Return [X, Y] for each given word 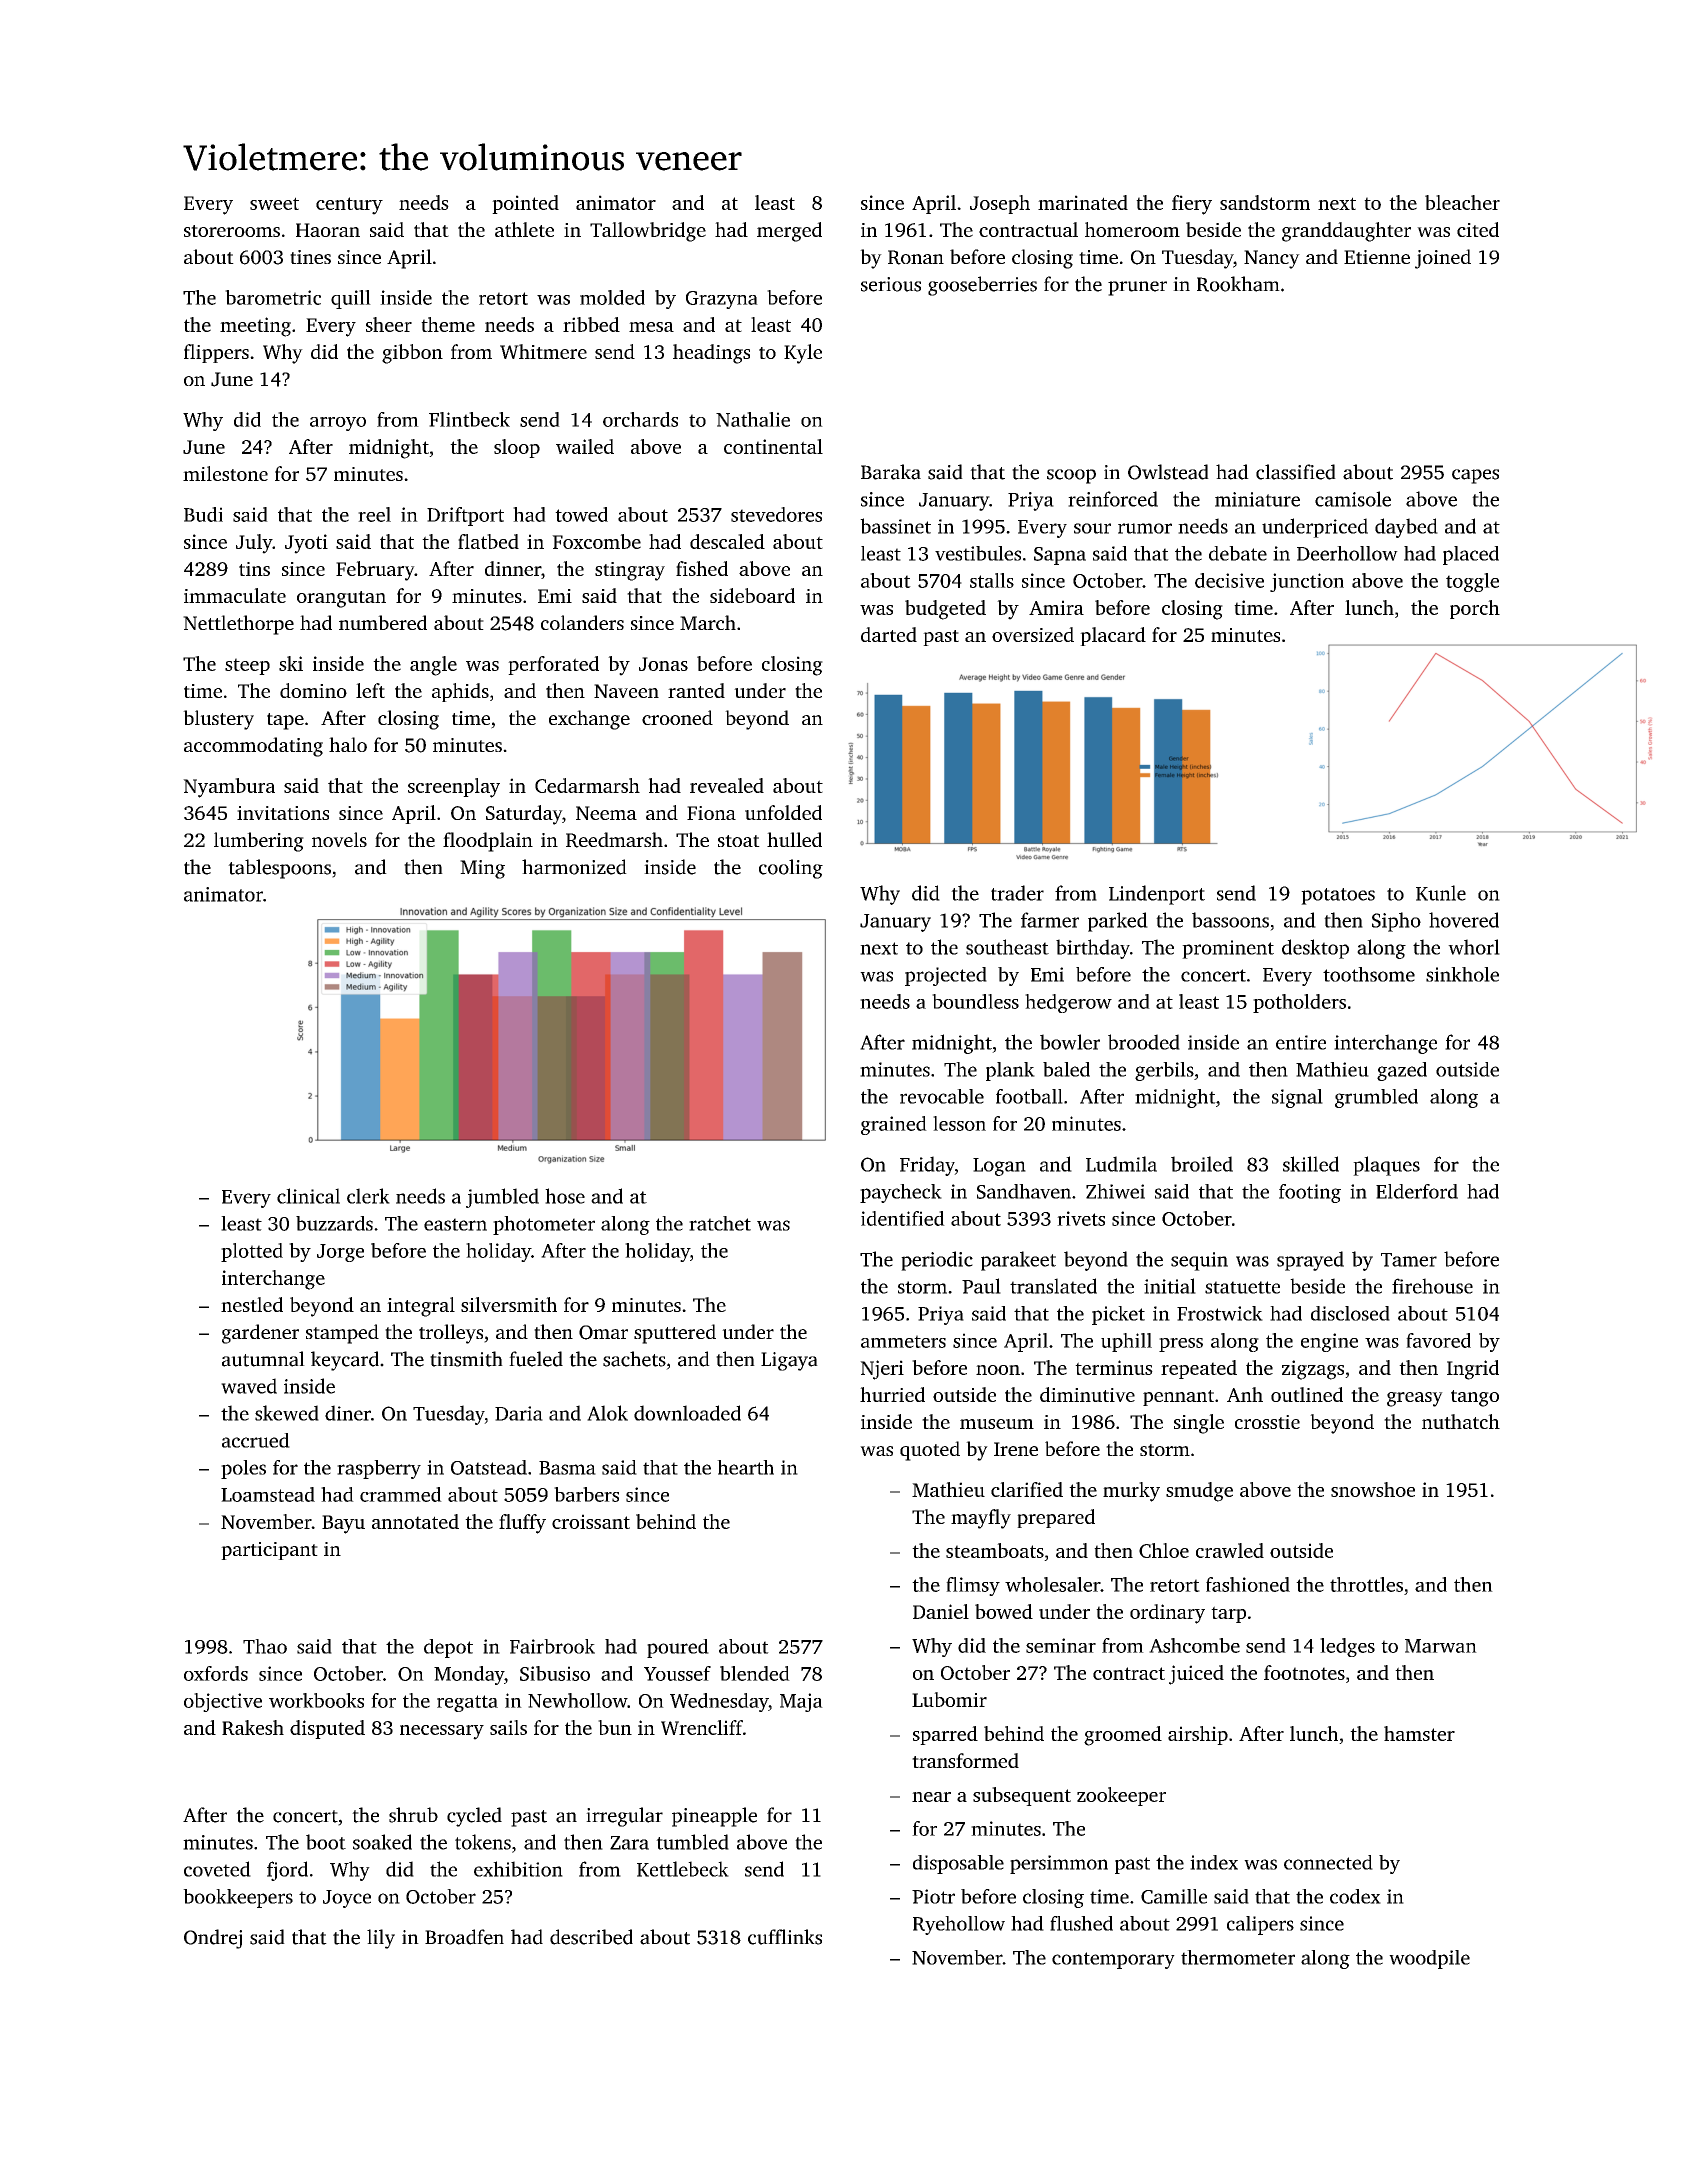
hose [565, 1196]
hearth [745, 1467]
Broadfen [464, 1937]
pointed [525, 204]
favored [1438, 1340]
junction [1307, 582]
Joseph [1000, 204]
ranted [696, 690]
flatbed [488, 541]
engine [1329, 1342]
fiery [1192, 205]
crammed [401, 1494]
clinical [308, 1196]
